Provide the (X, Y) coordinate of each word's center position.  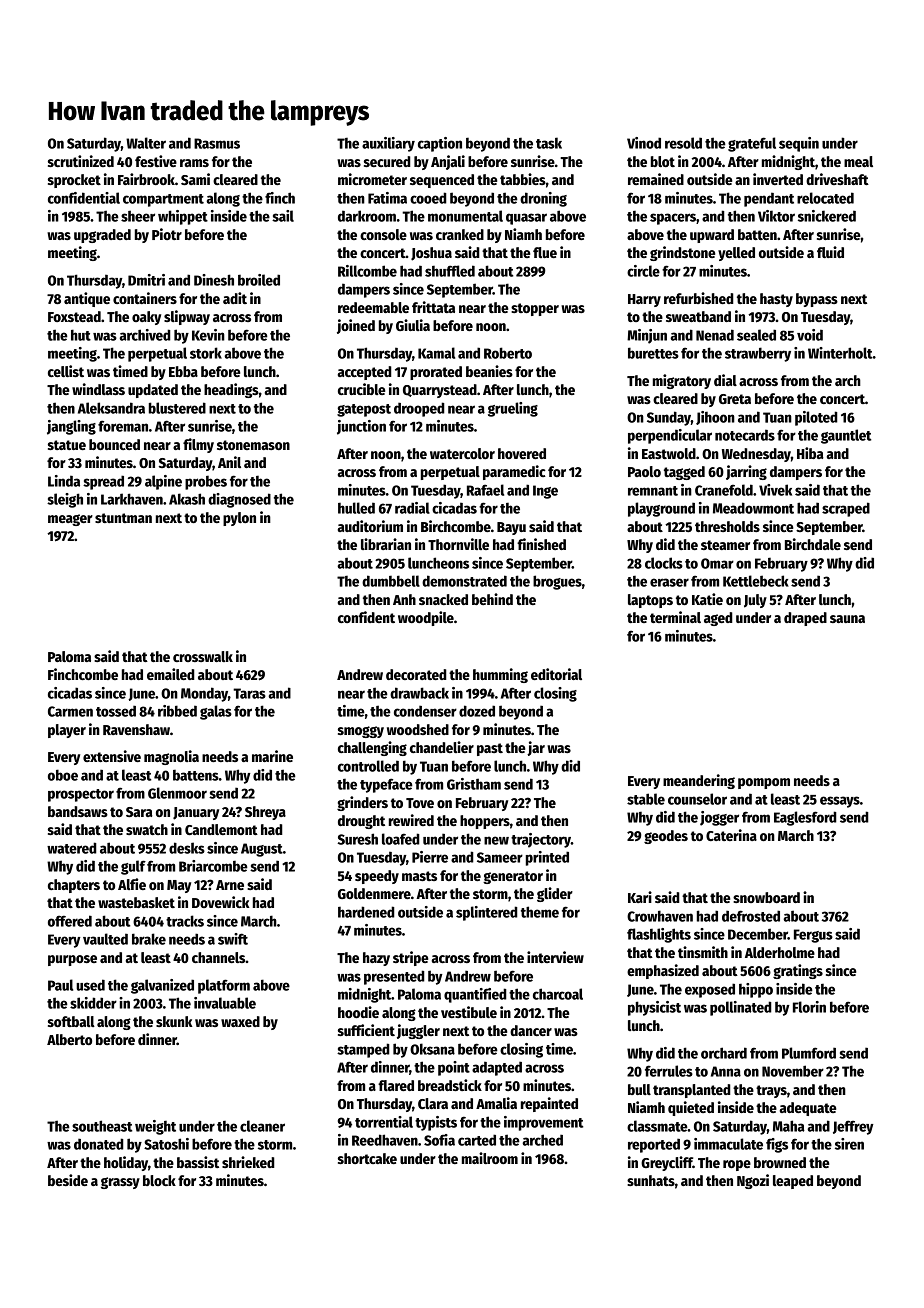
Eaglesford (805, 818)
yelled (736, 254)
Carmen (70, 711)
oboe (63, 775)
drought (361, 822)
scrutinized (81, 161)
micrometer (372, 179)
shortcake (367, 1158)
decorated (416, 674)
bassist (198, 1162)
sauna (847, 619)
